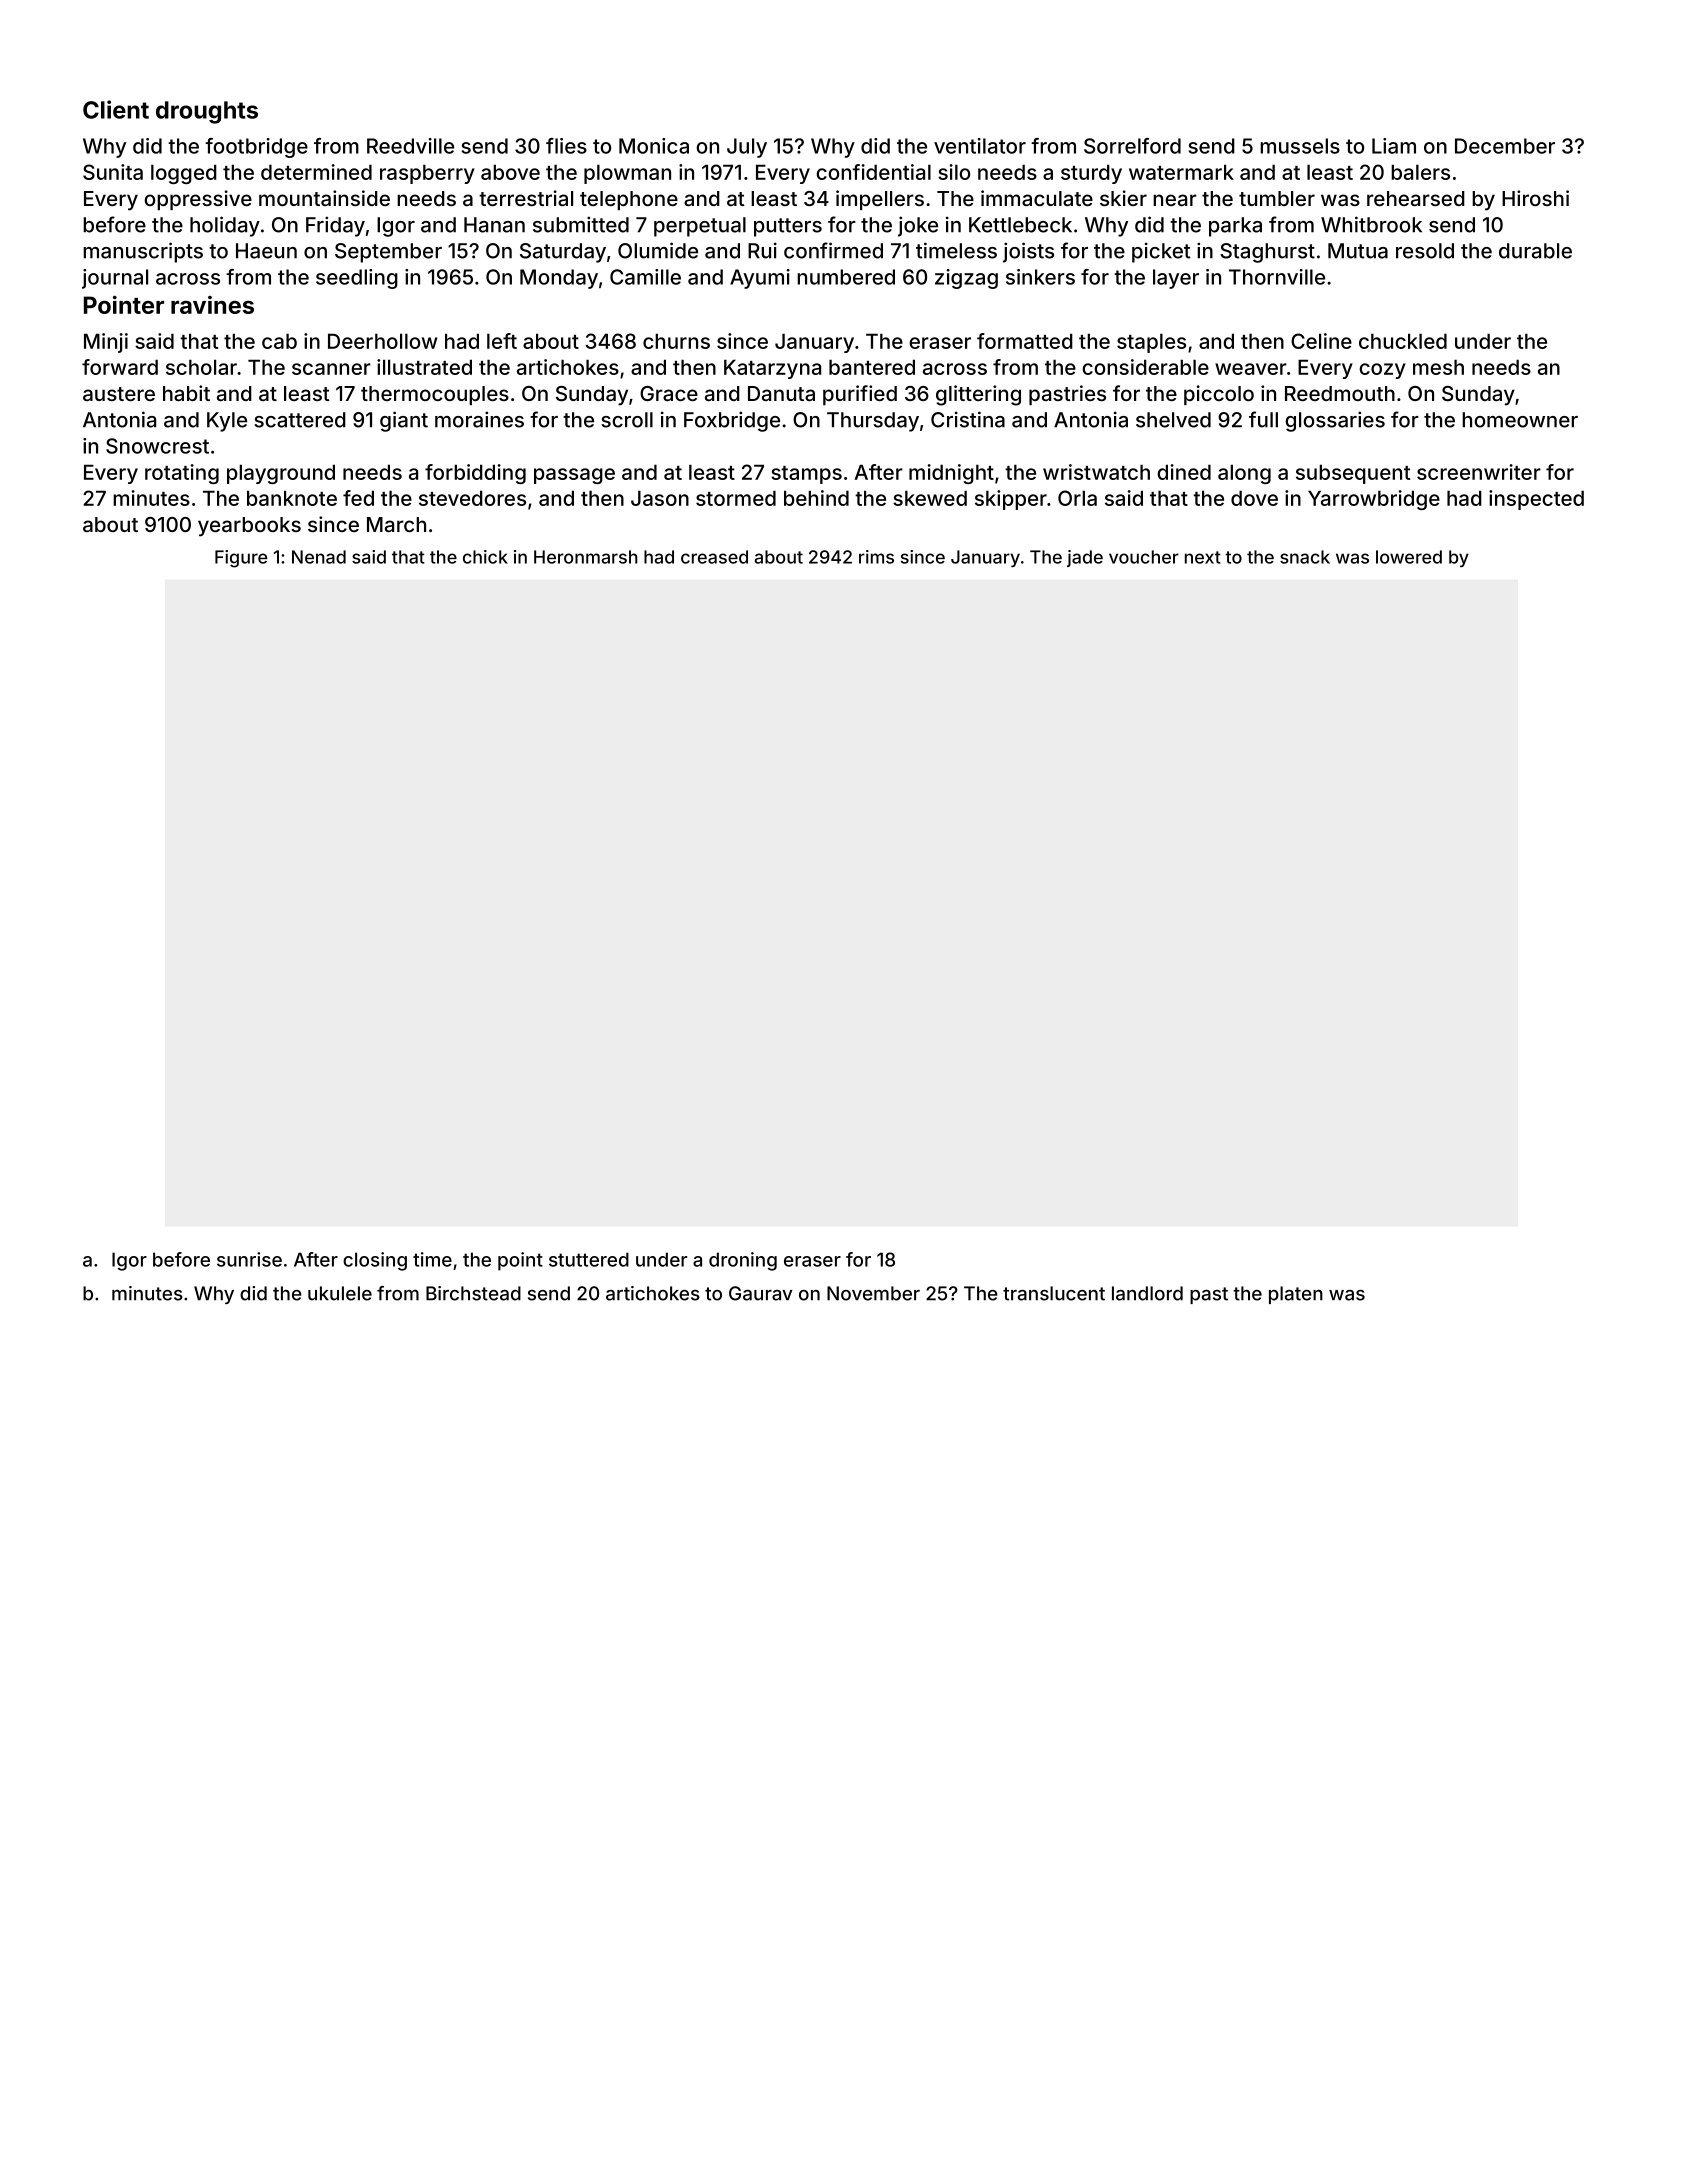  What do you see at coordinates (747, 148) in the image?
I see `July` at bounding box center [747, 148].
